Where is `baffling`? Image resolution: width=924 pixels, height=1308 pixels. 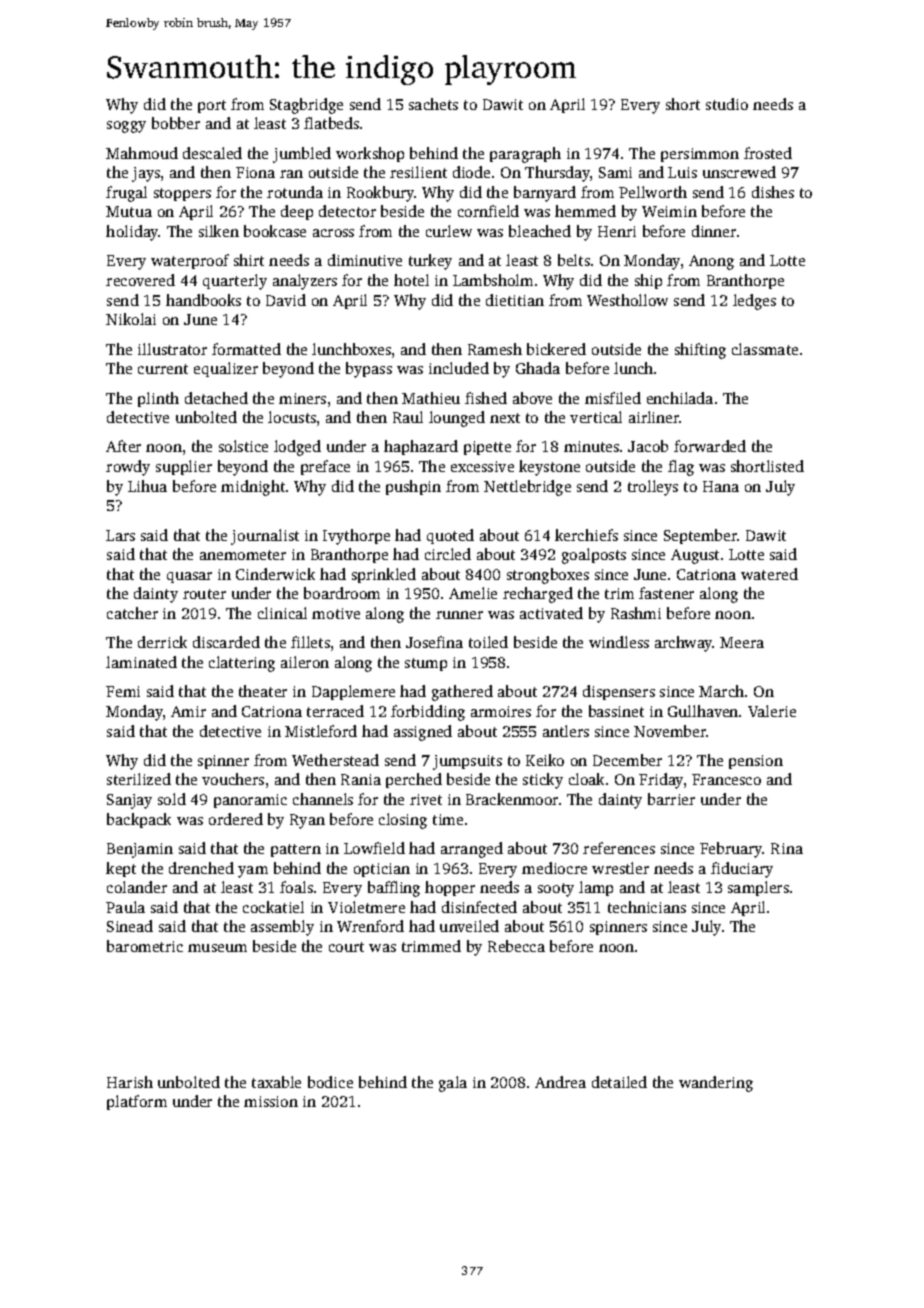 baffling is located at coordinates (394, 889).
